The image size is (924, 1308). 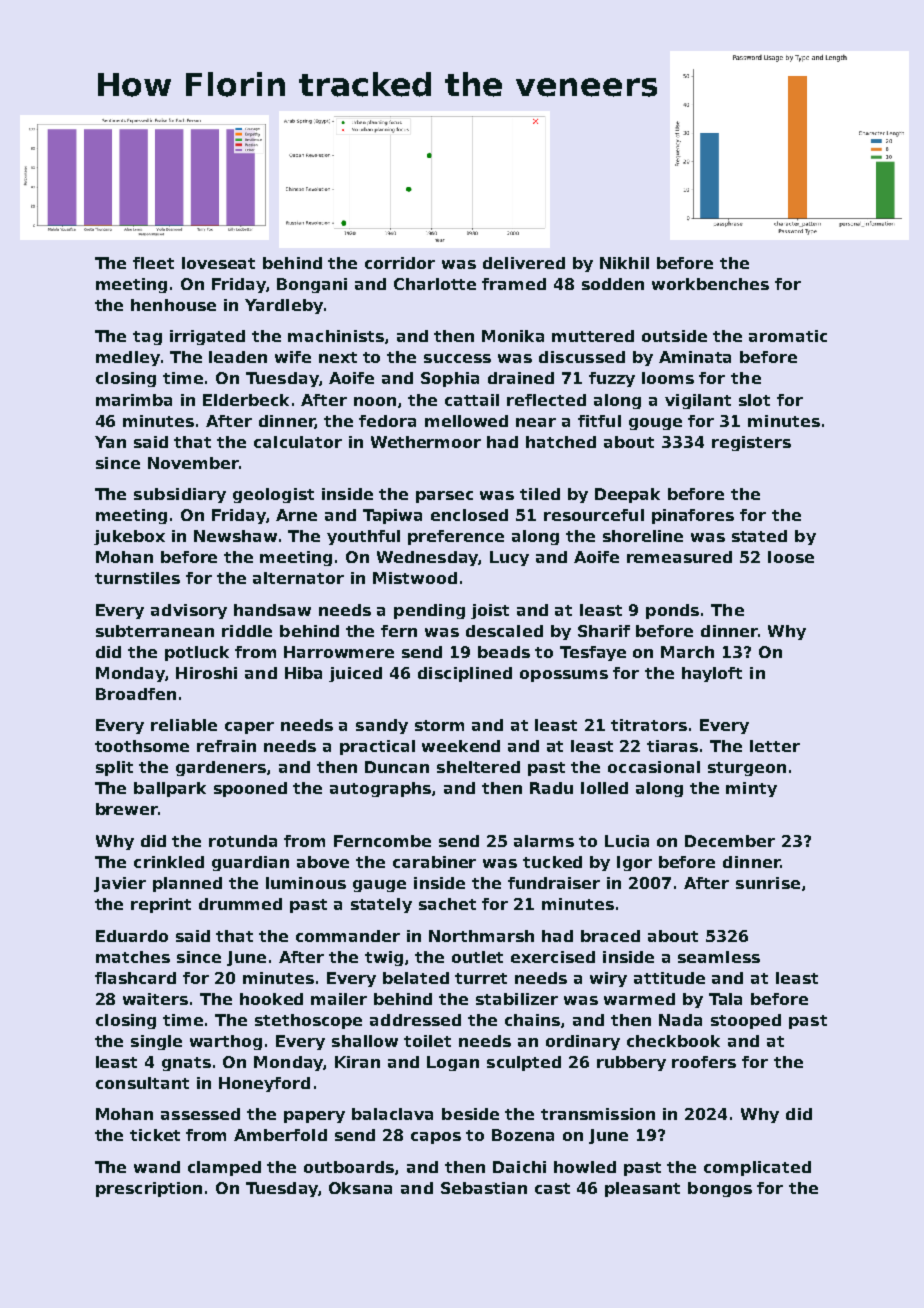 I want to click on henhouse, so click(x=173, y=305).
